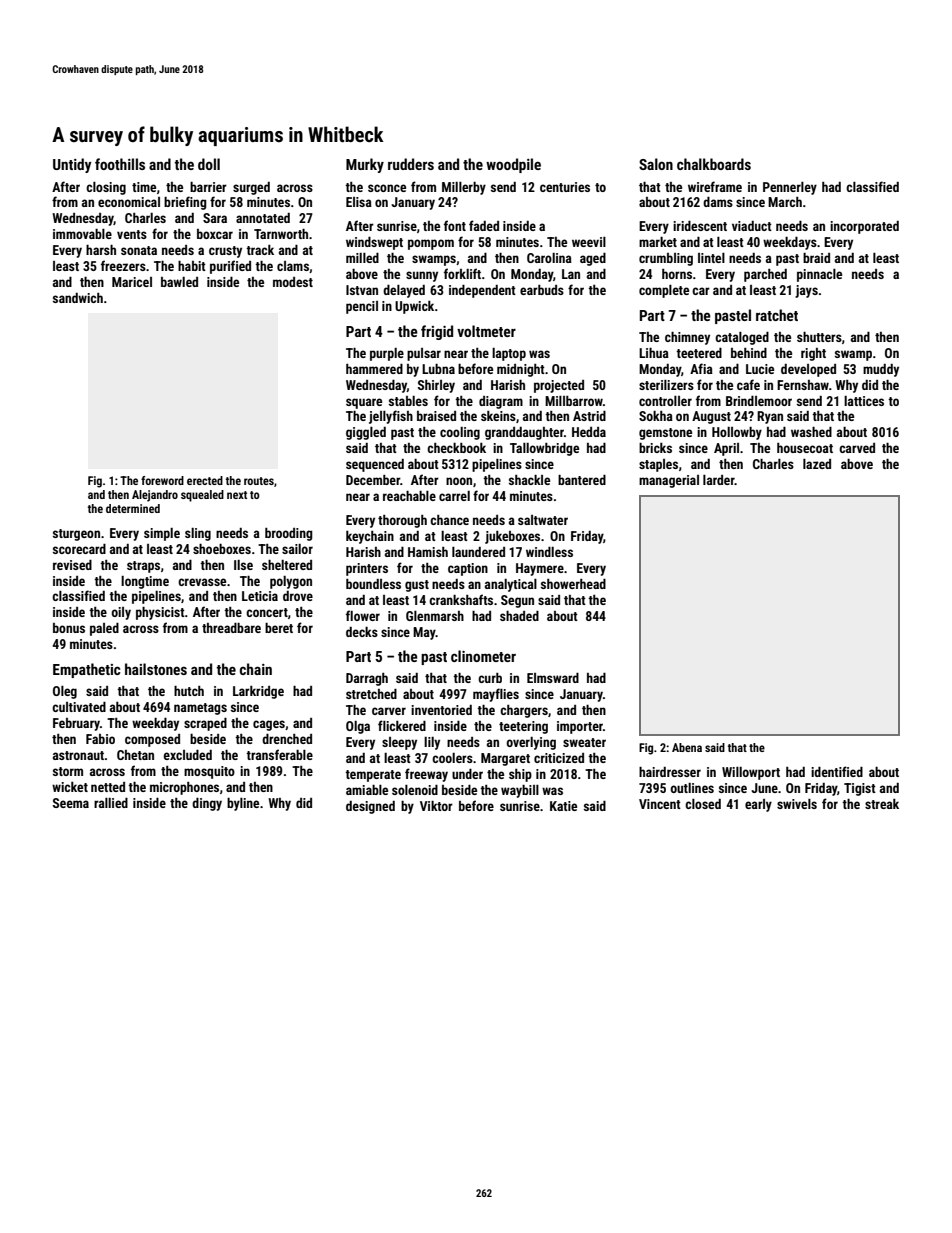  Describe the element at coordinates (411, 164) in the screenshot. I see `rudders` at that location.
